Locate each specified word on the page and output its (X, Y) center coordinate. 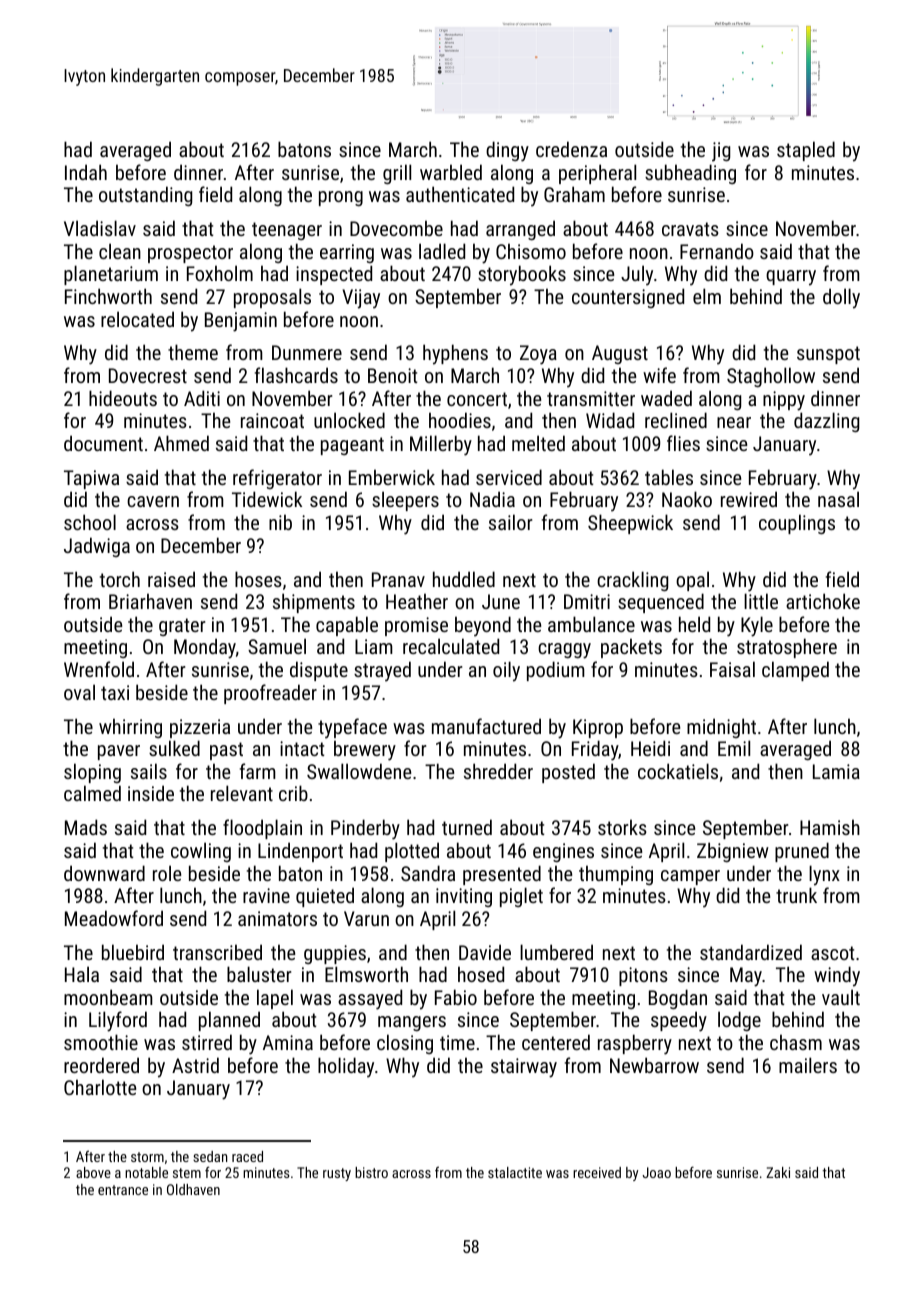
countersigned (628, 298)
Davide (485, 952)
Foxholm (220, 273)
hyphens (455, 354)
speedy (679, 1021)
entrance (123, 1190)
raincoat (272, 420)
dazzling (826, 422)
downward (104, 873)
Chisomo (531, 251)
